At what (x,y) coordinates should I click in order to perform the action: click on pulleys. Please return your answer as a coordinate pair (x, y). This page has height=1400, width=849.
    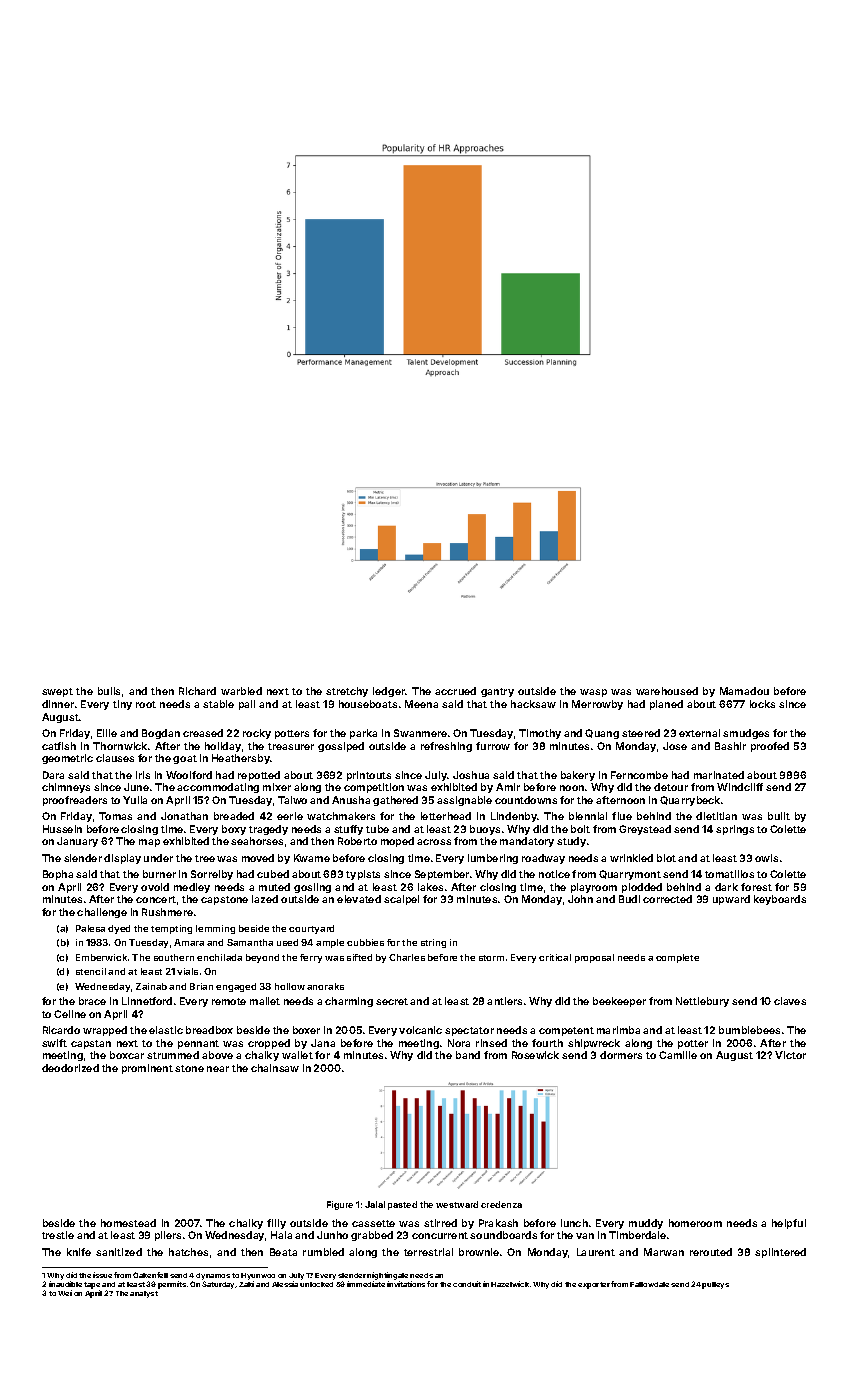
    Looking at the image, I should click on (715, 1285).
